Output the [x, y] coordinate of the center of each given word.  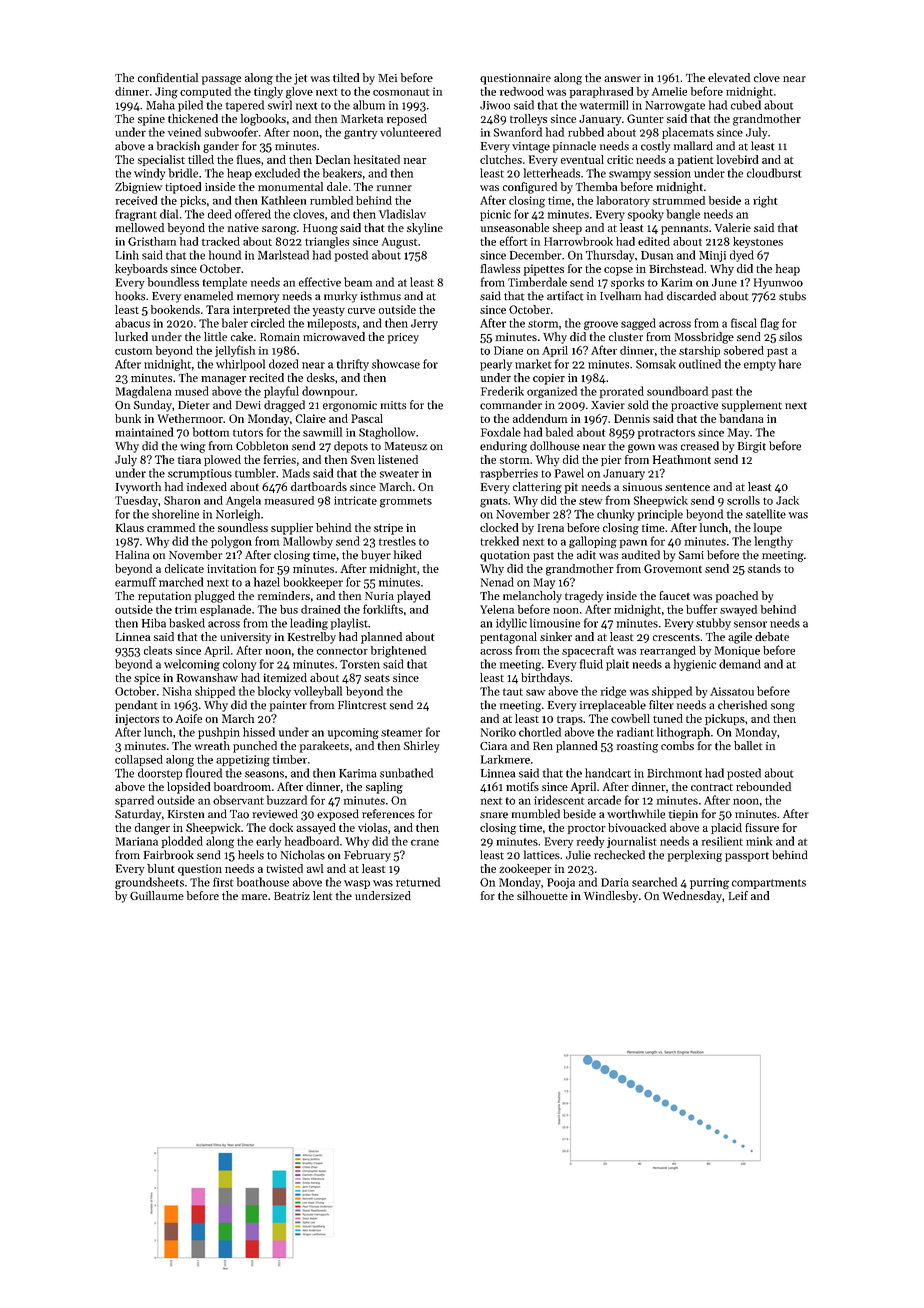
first [223, 882]
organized [552, 392]
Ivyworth [138, 488]
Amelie [669, 91]
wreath [212, 745]
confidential [168, 77]
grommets [406, 503]
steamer [402, 733]
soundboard [677, 391]
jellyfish [235, 351]
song [783, 707]
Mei [387, 78]
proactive [694, 406]
